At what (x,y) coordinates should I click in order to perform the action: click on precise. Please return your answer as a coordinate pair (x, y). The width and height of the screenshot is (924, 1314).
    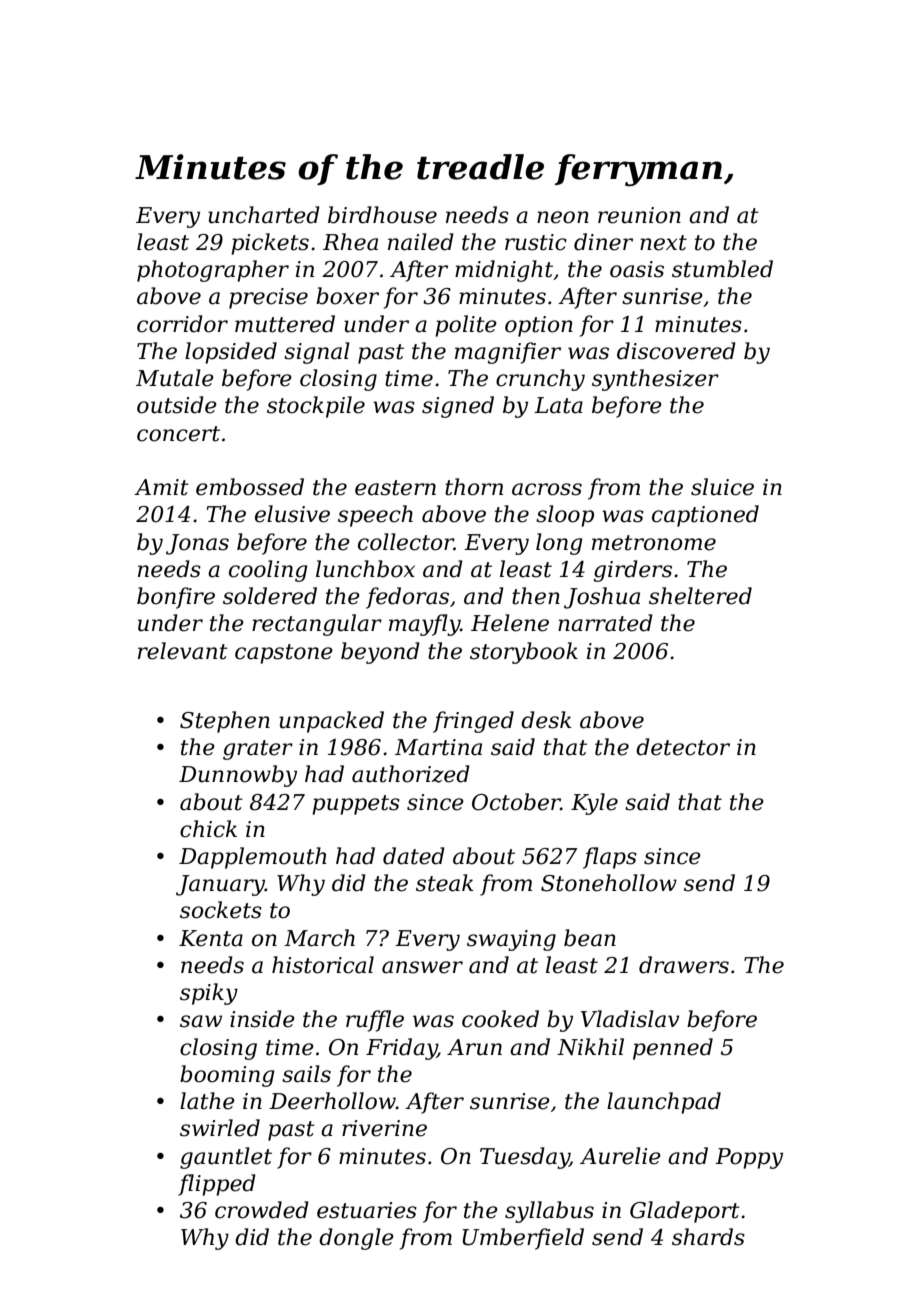
    Looking at the image, I should click on (268, 298).
